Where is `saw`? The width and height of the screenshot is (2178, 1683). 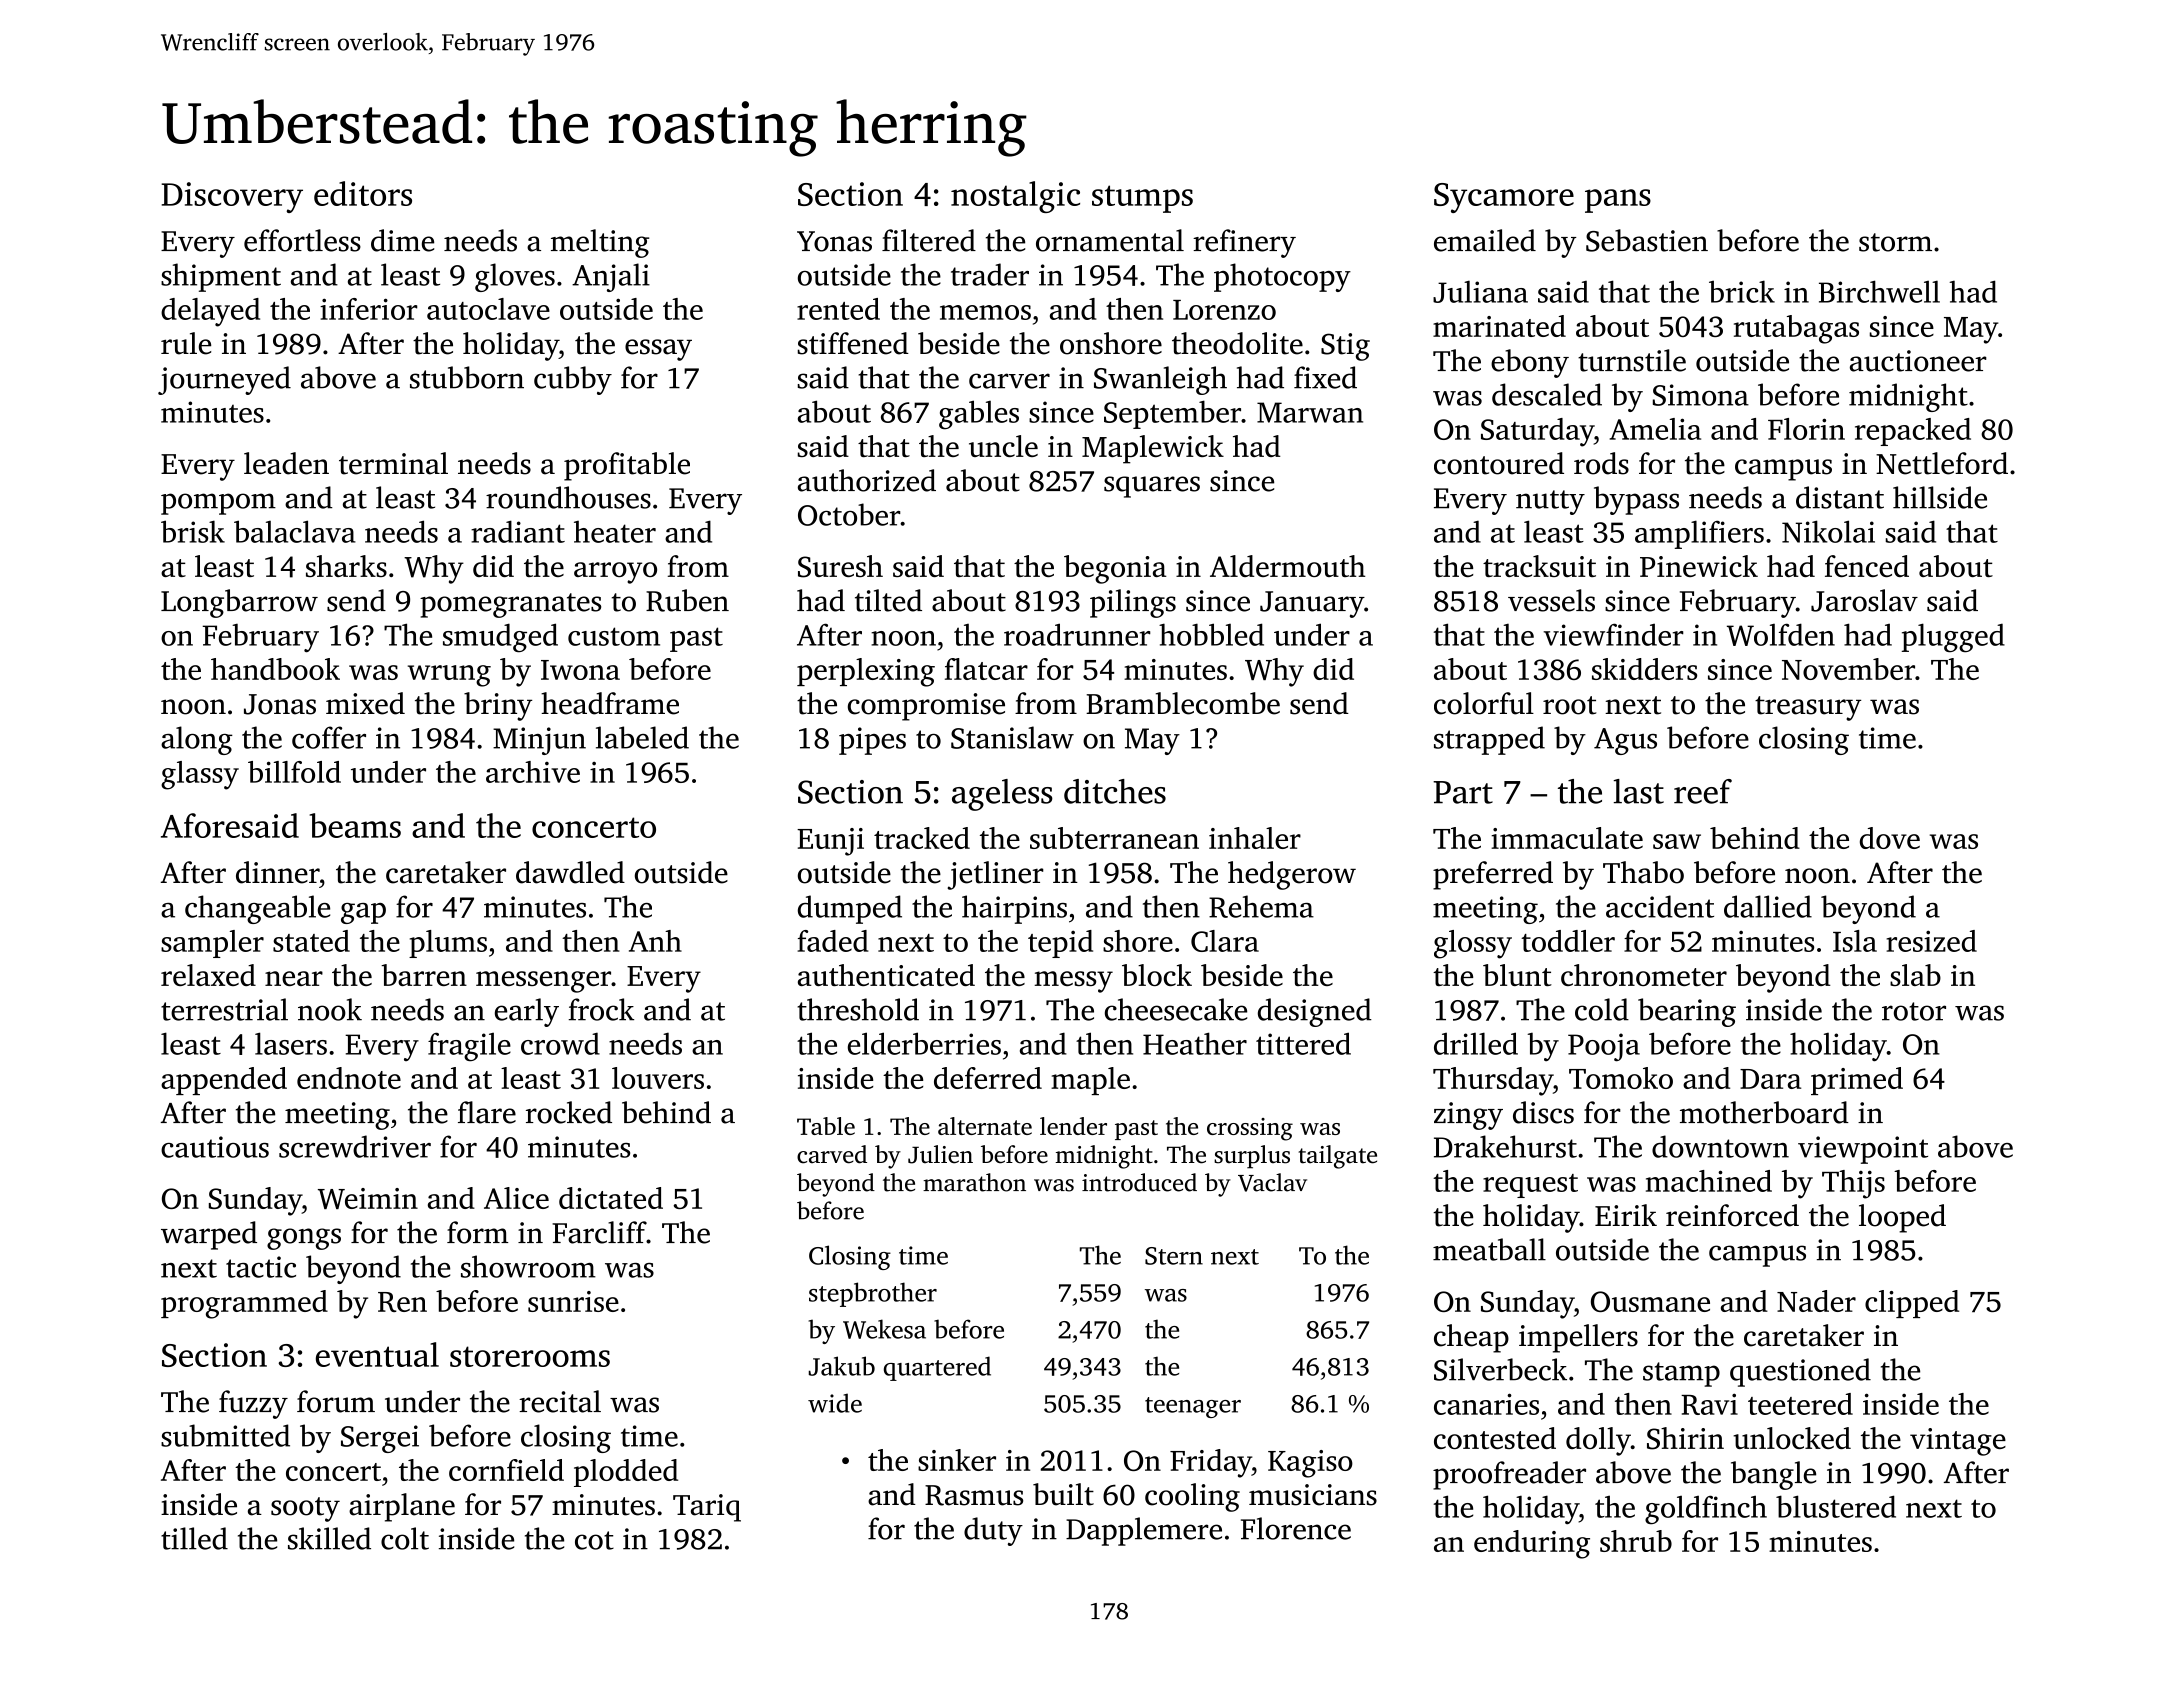
saw is located at coordinates (1677, 841).
